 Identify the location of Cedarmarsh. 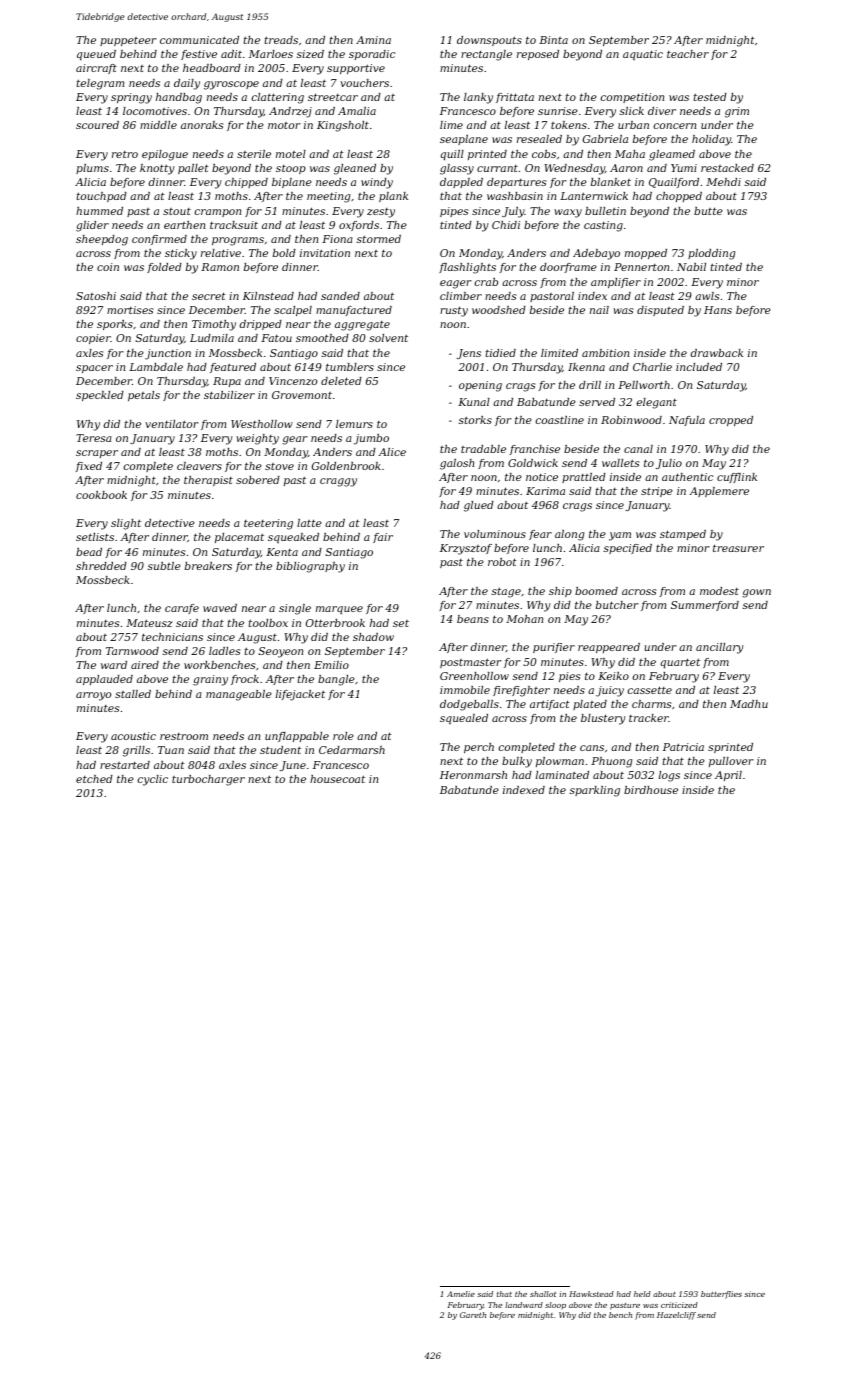
(352, 750).
